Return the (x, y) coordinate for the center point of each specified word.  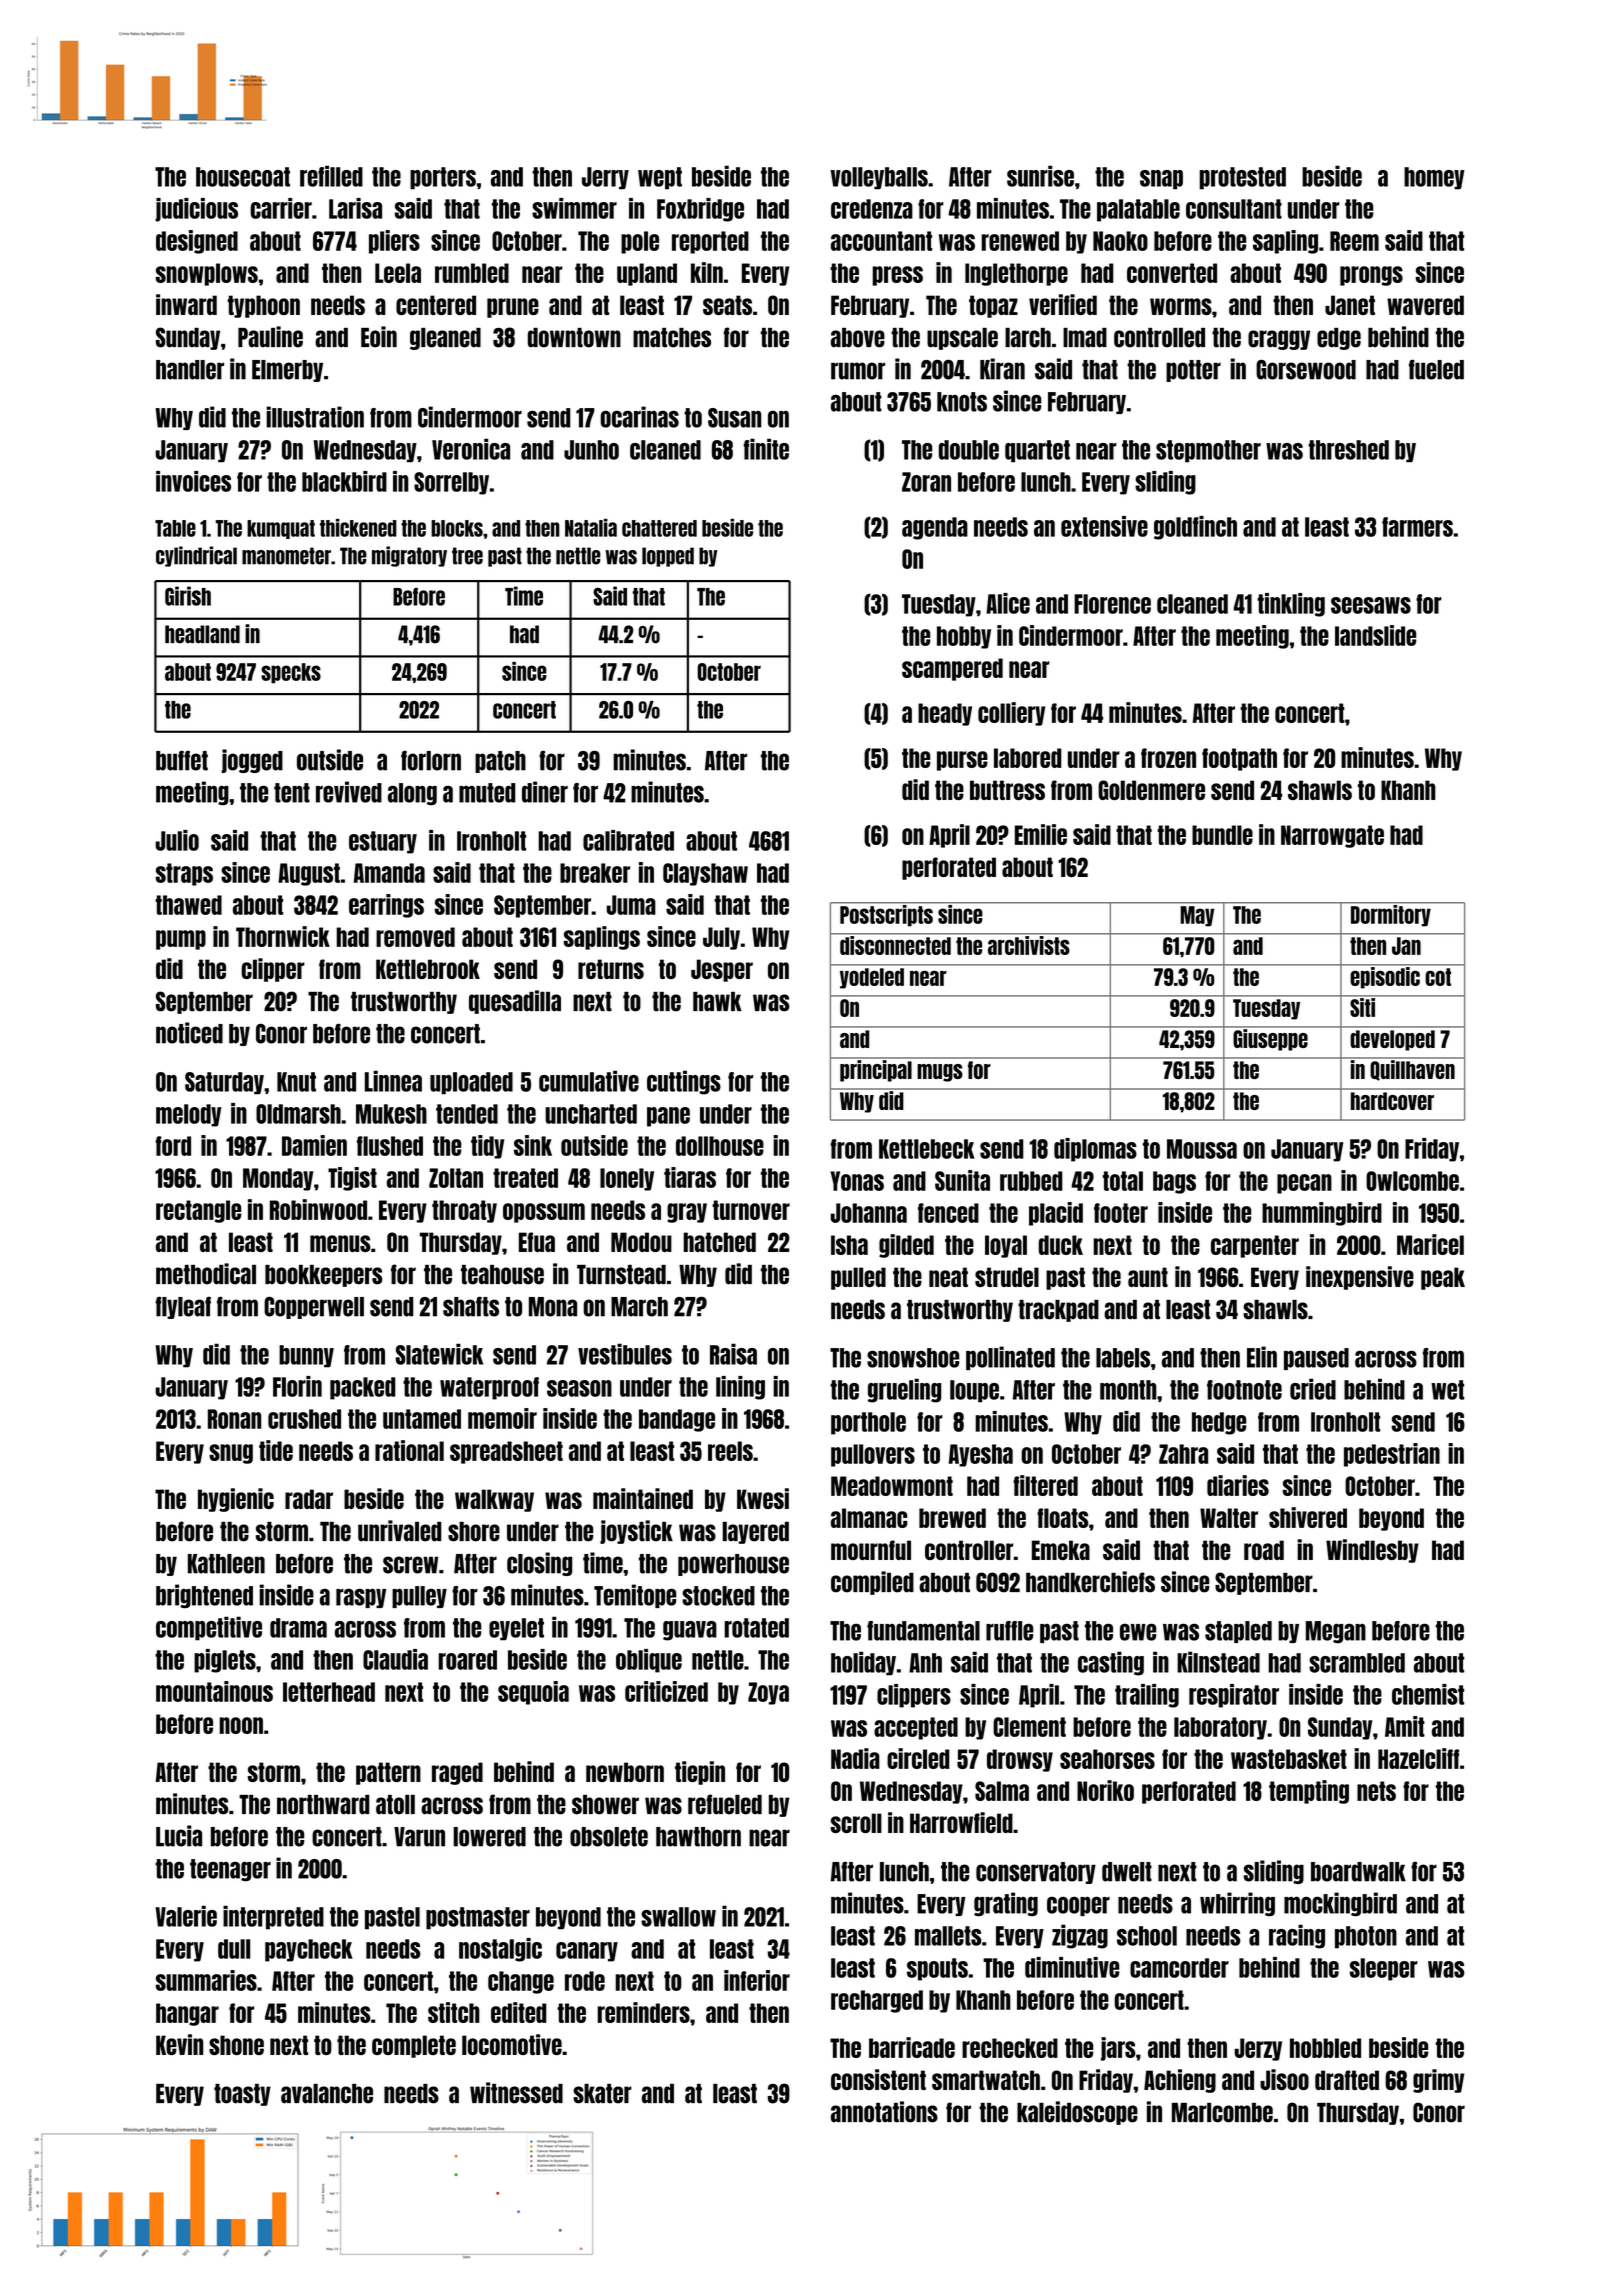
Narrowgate (1332, 836)
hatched (719, 1242)
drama (298, 1628)
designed (197, 242)
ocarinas (639, 417)
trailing (1147, 1696)
